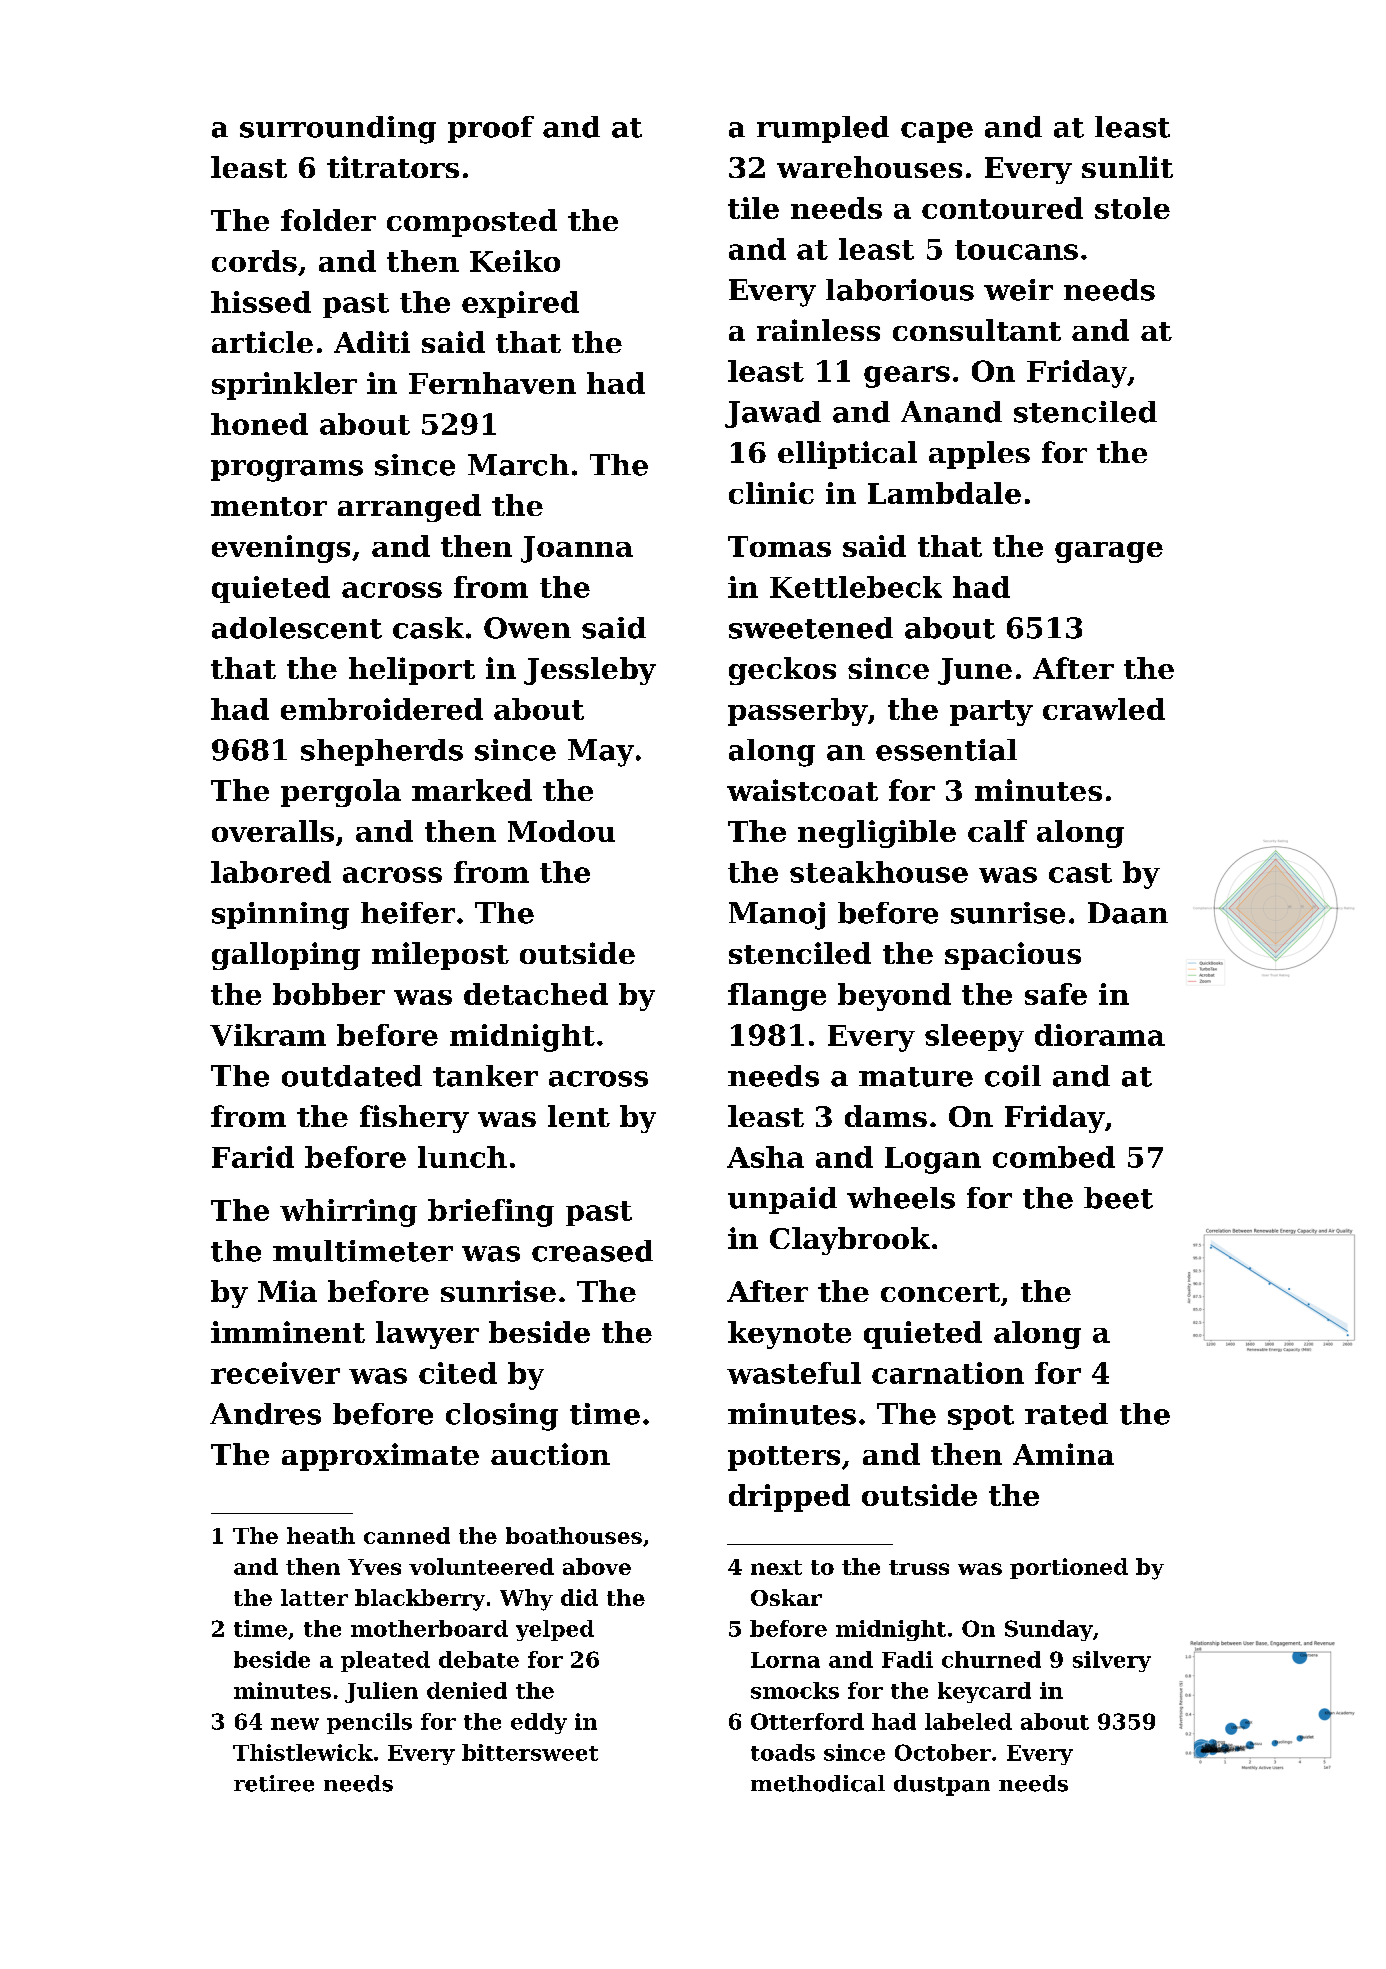 The height and width of the screenshot is (1969, 1386). I want to click on auction, so click(550, 1454).
